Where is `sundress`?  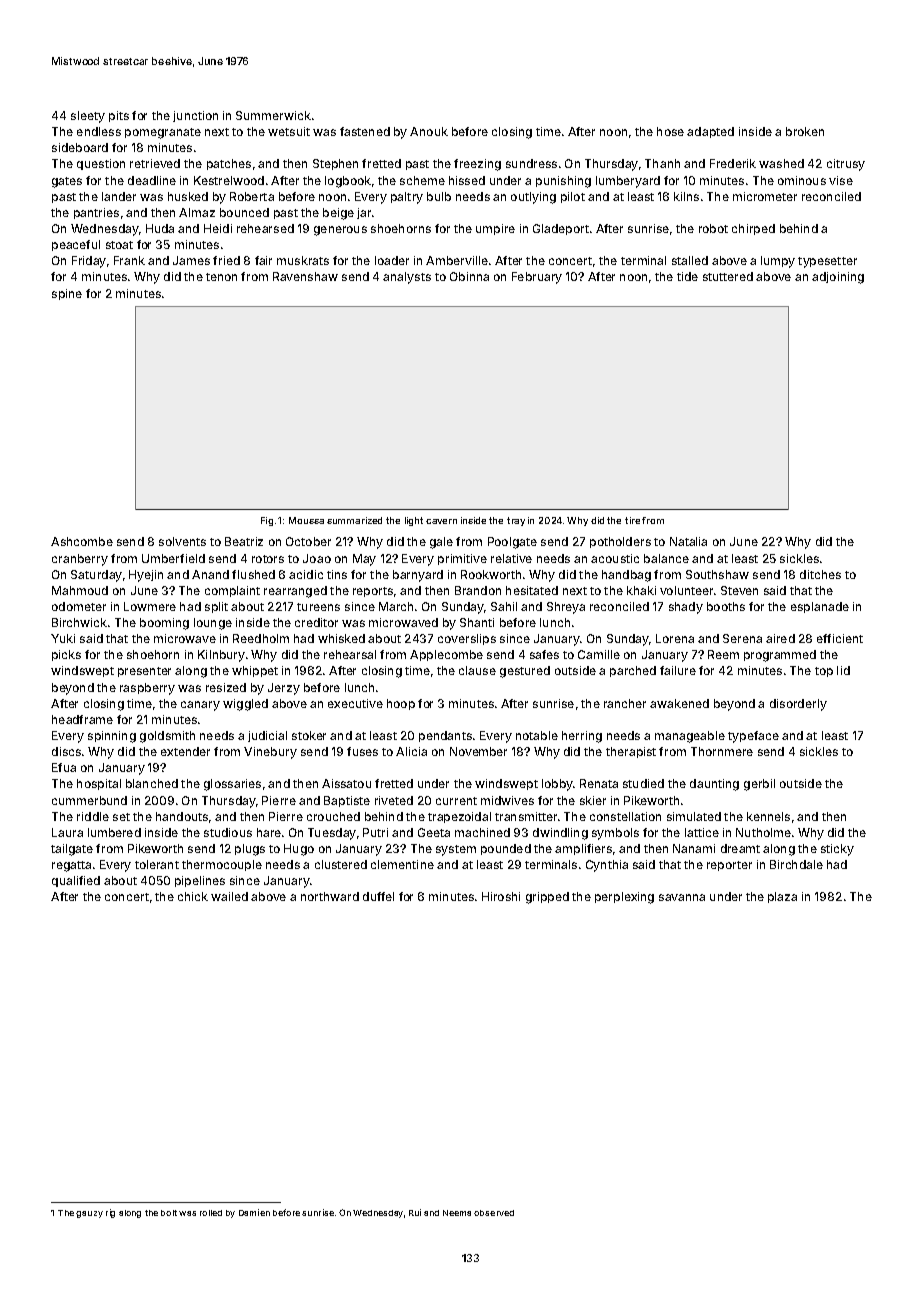 sundress is located at coordinates (531, 163).
